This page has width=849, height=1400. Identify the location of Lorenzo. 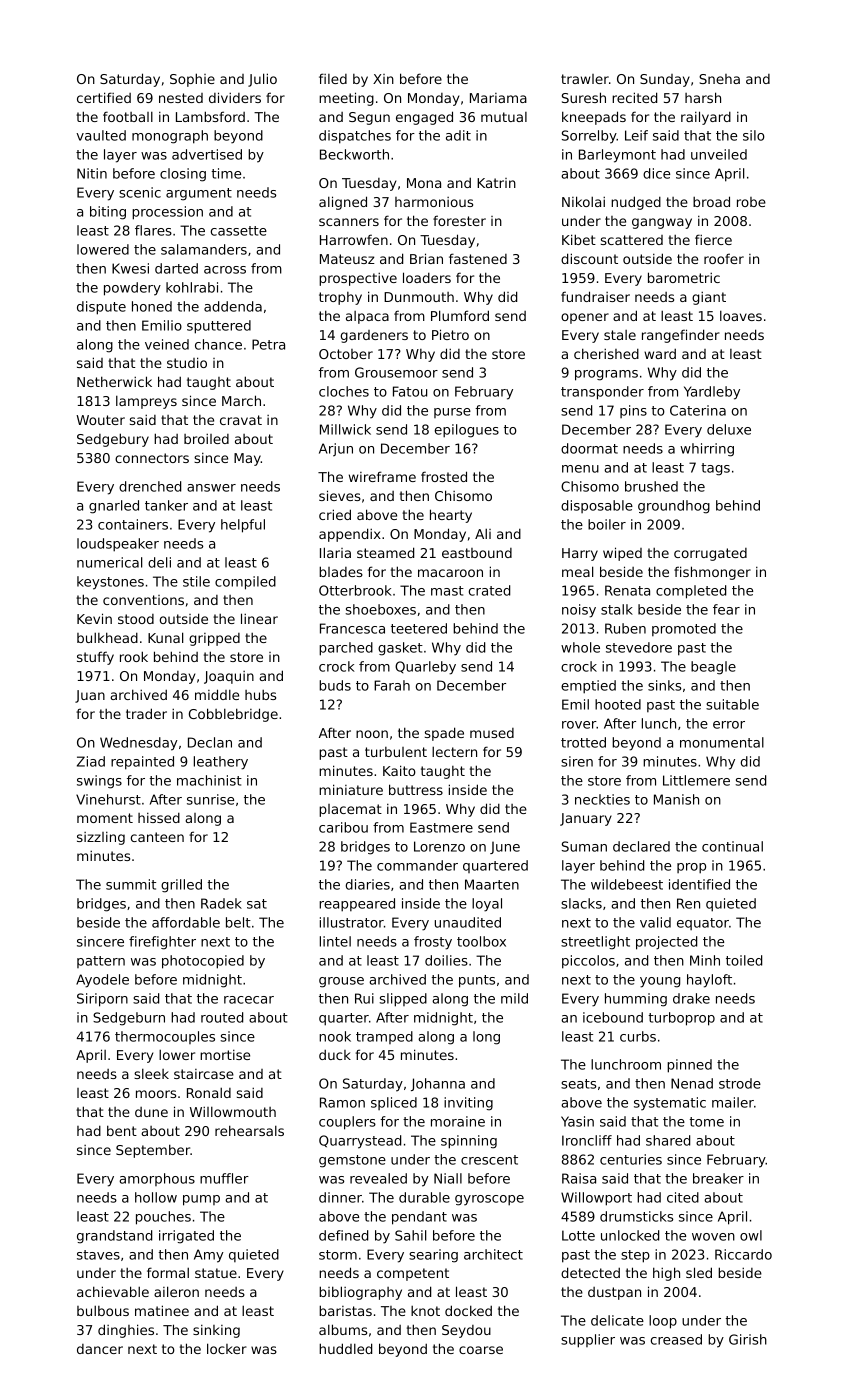
(439, 846).
